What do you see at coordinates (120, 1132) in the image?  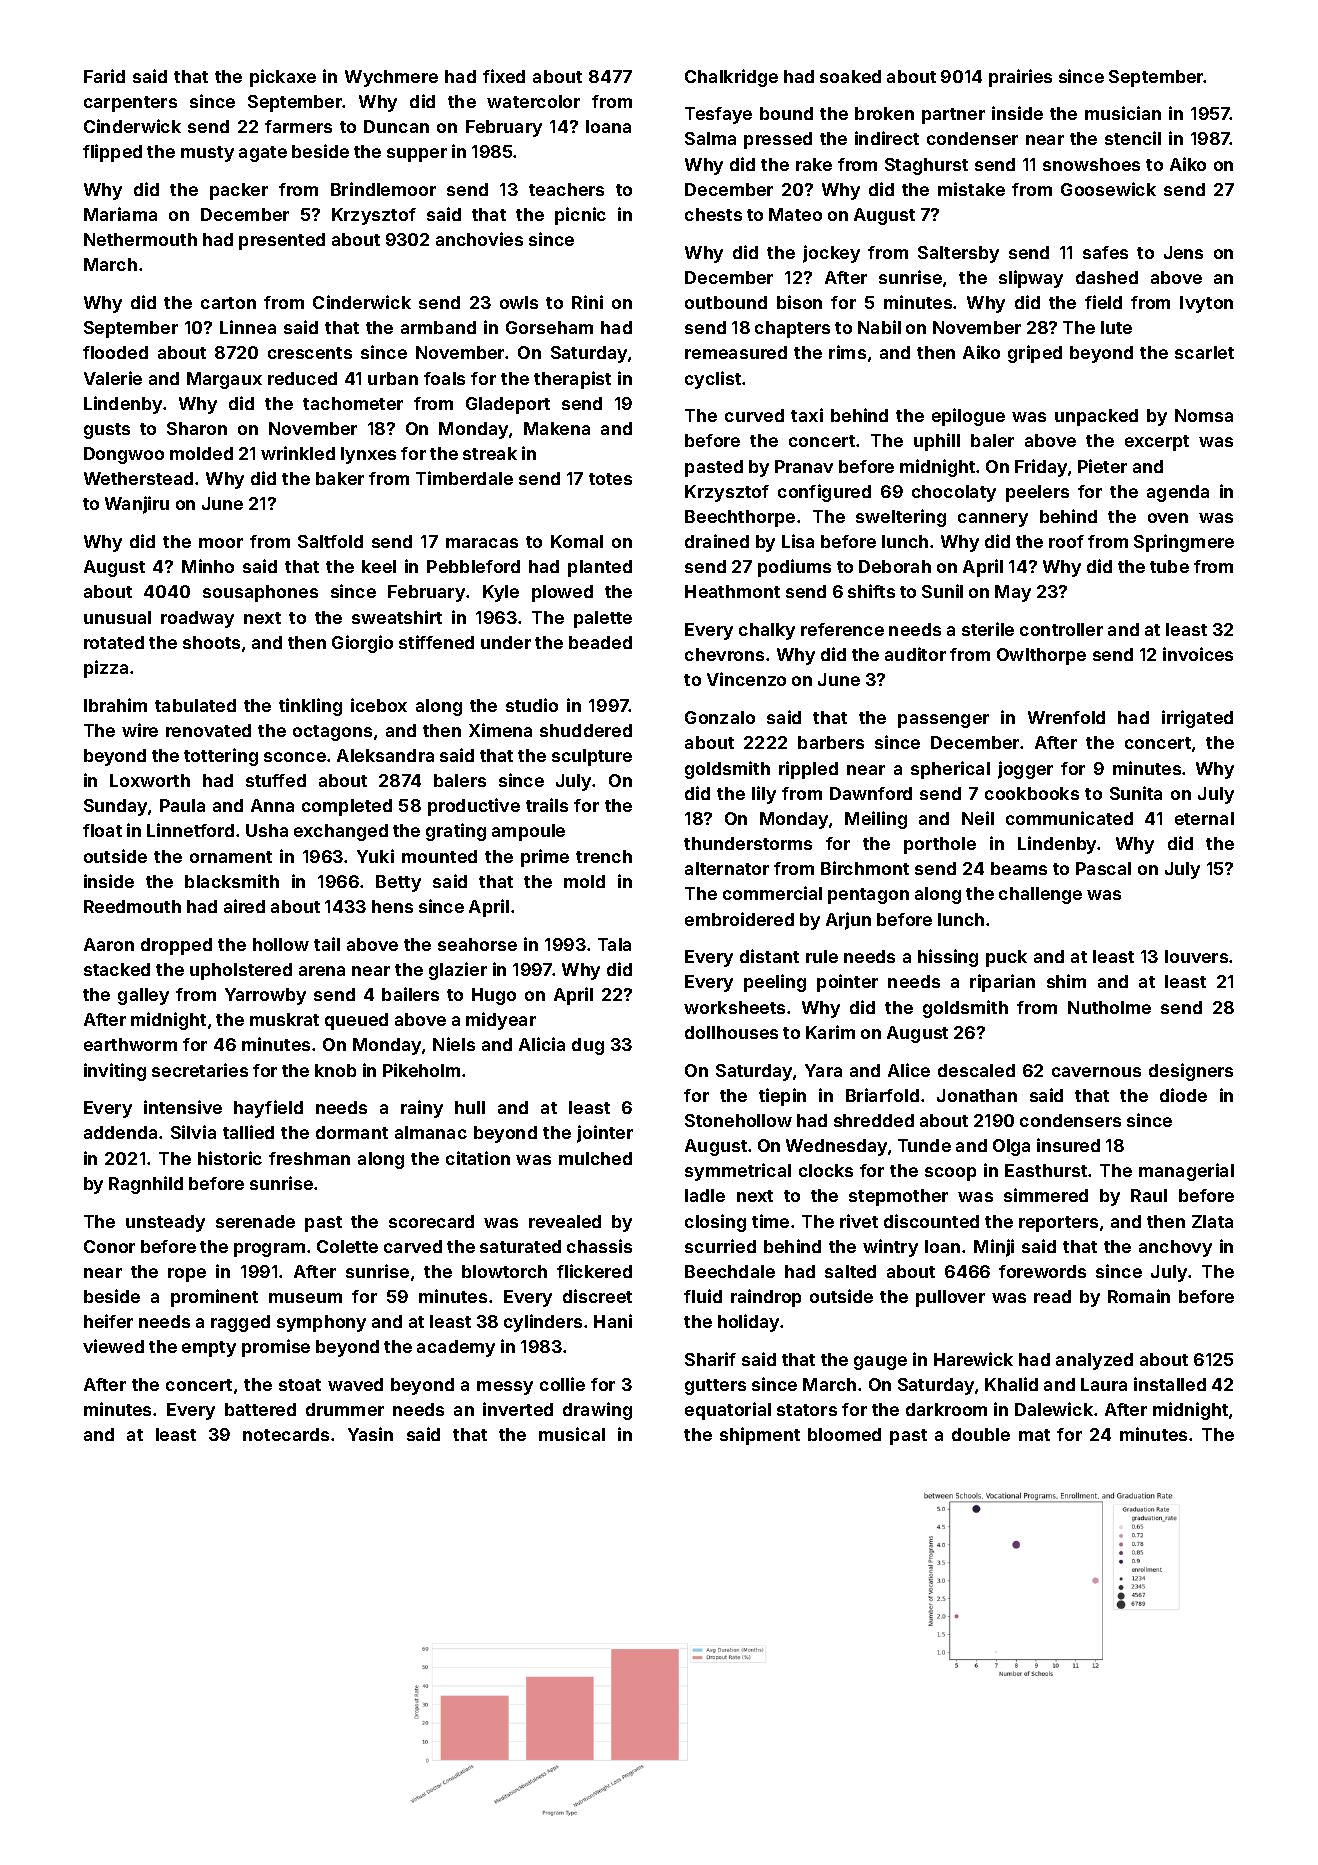 I see `addenda` at bounding box center [120, 1132].
